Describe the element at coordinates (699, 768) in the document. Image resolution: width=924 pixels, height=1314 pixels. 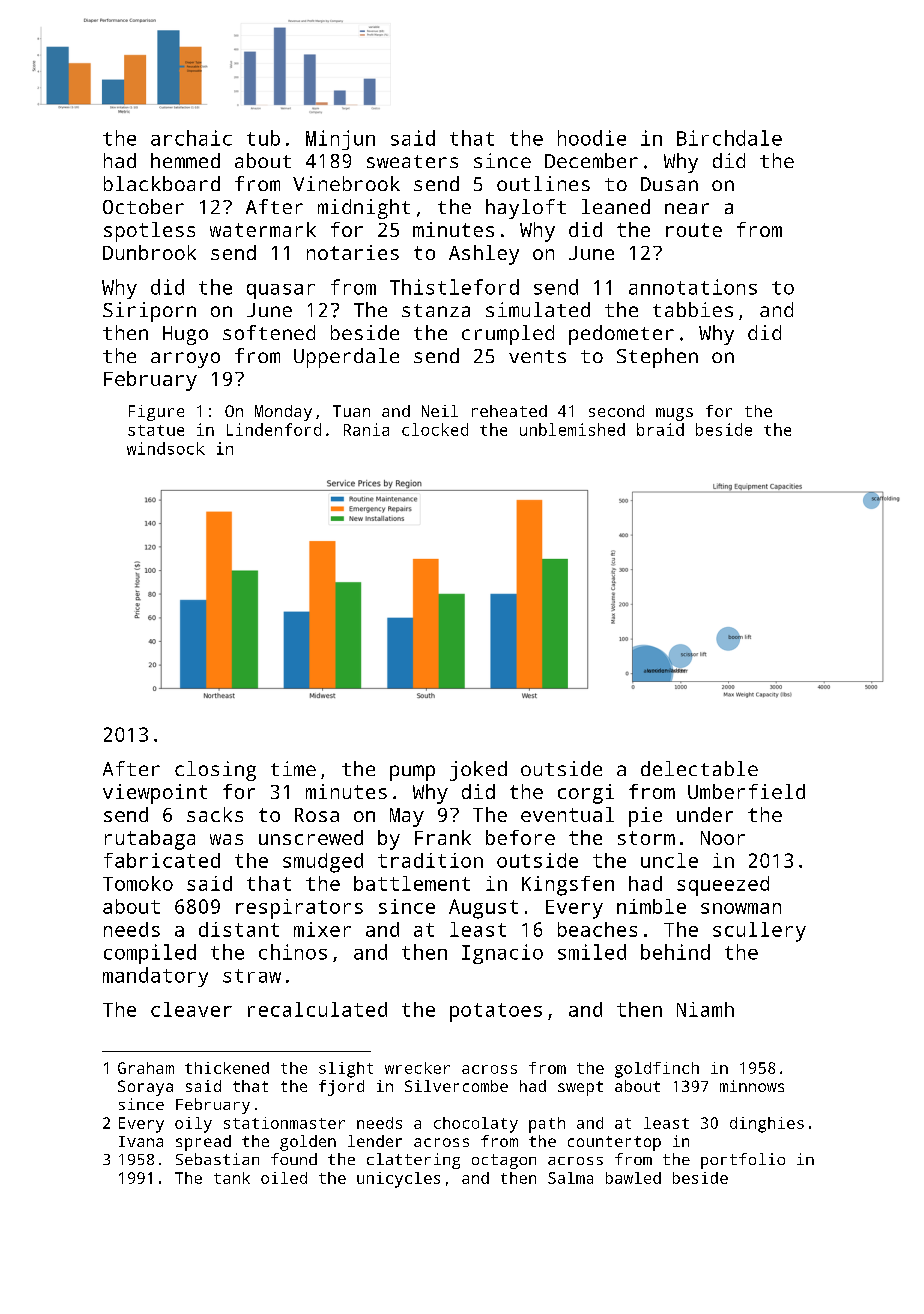
I see `delectable` at that location.
